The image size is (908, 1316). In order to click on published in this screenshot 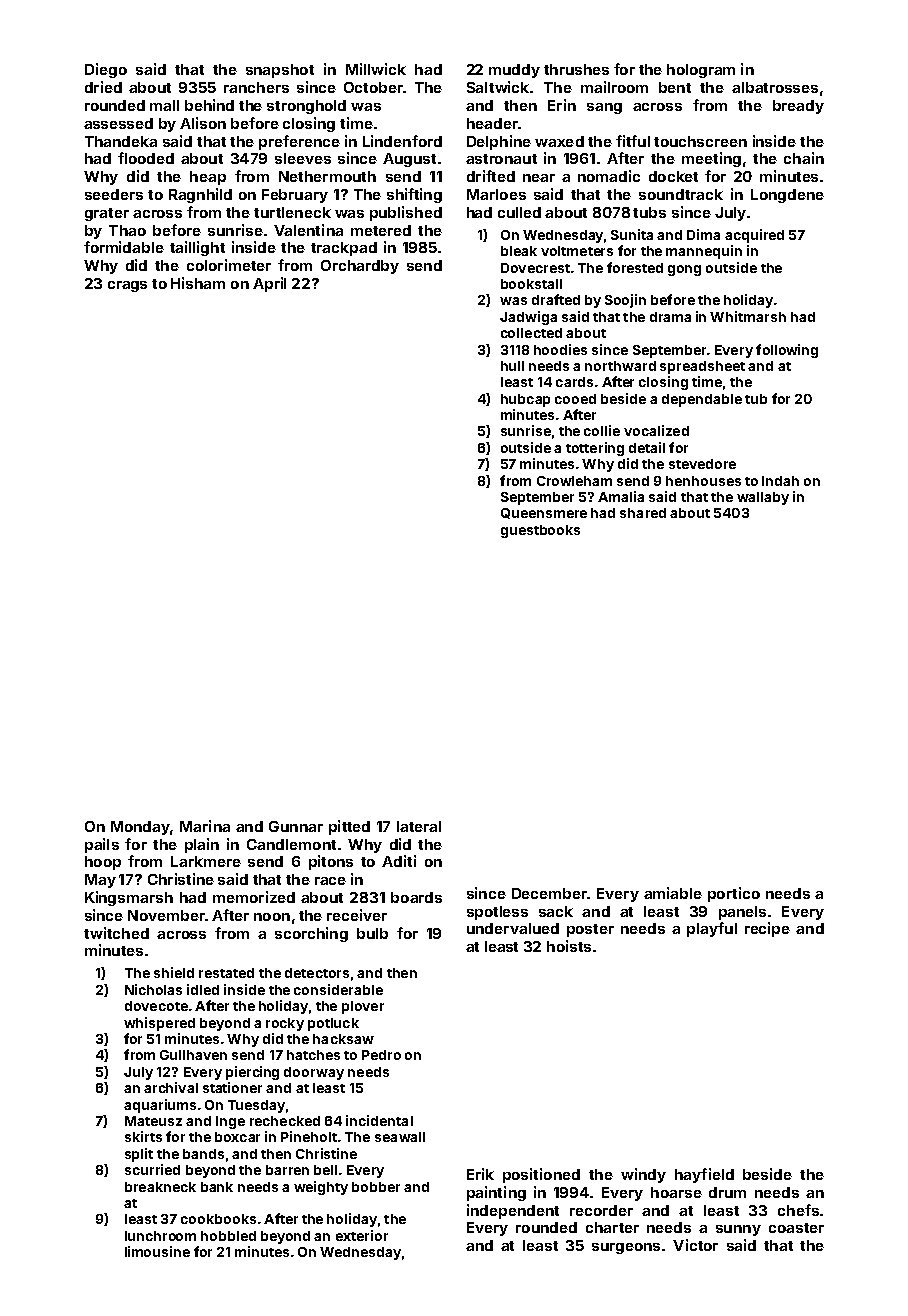, I will do `click(406, 213)`.
